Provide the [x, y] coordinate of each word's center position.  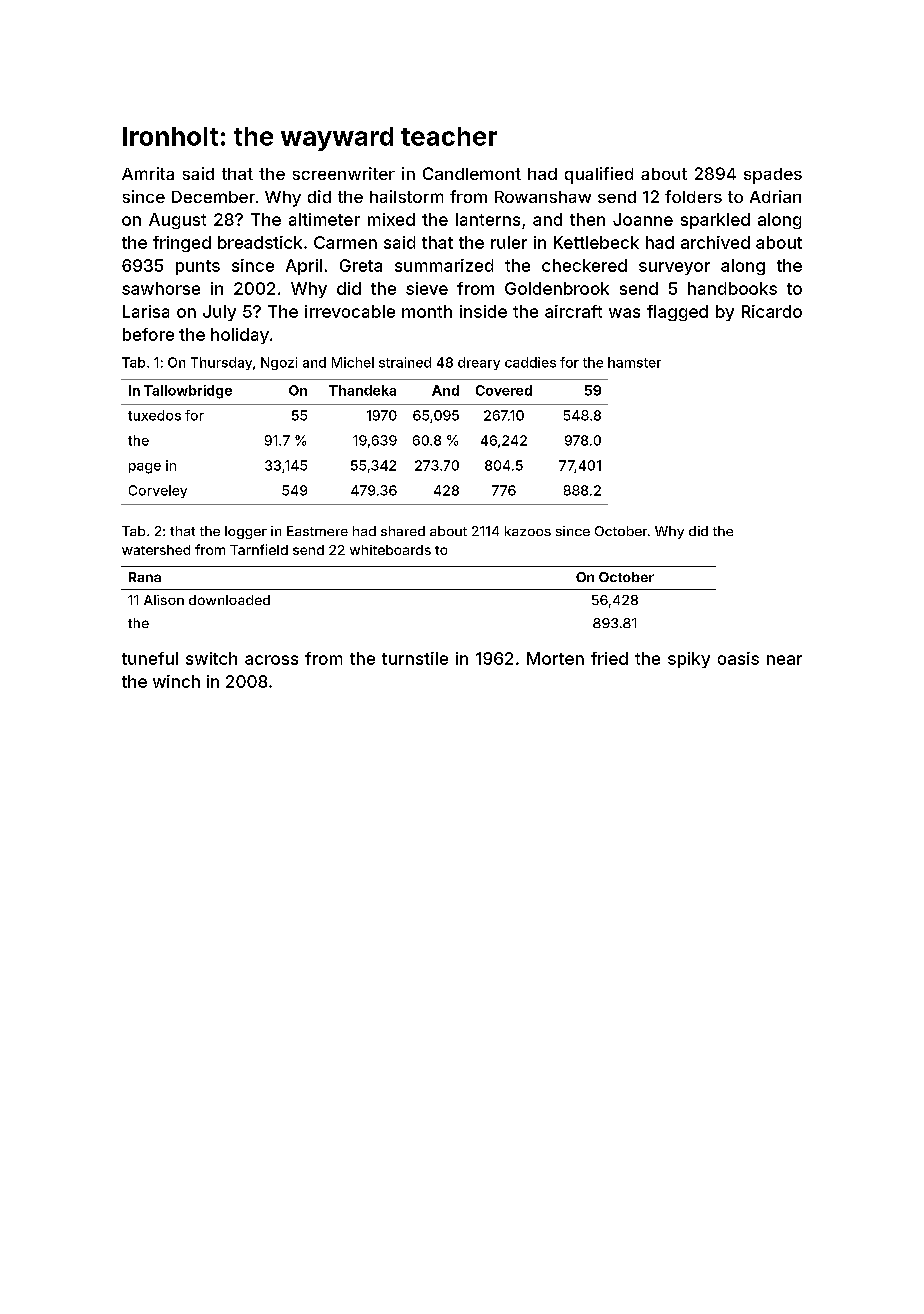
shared [403, 531]
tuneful [150, 658]
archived [715, 242]
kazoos [528, 531]
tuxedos [154, 415]
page [145, 468]
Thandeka [362, 390]
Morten [555, 658]
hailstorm [406, 196]
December [213, 197]
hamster [634, 362]
